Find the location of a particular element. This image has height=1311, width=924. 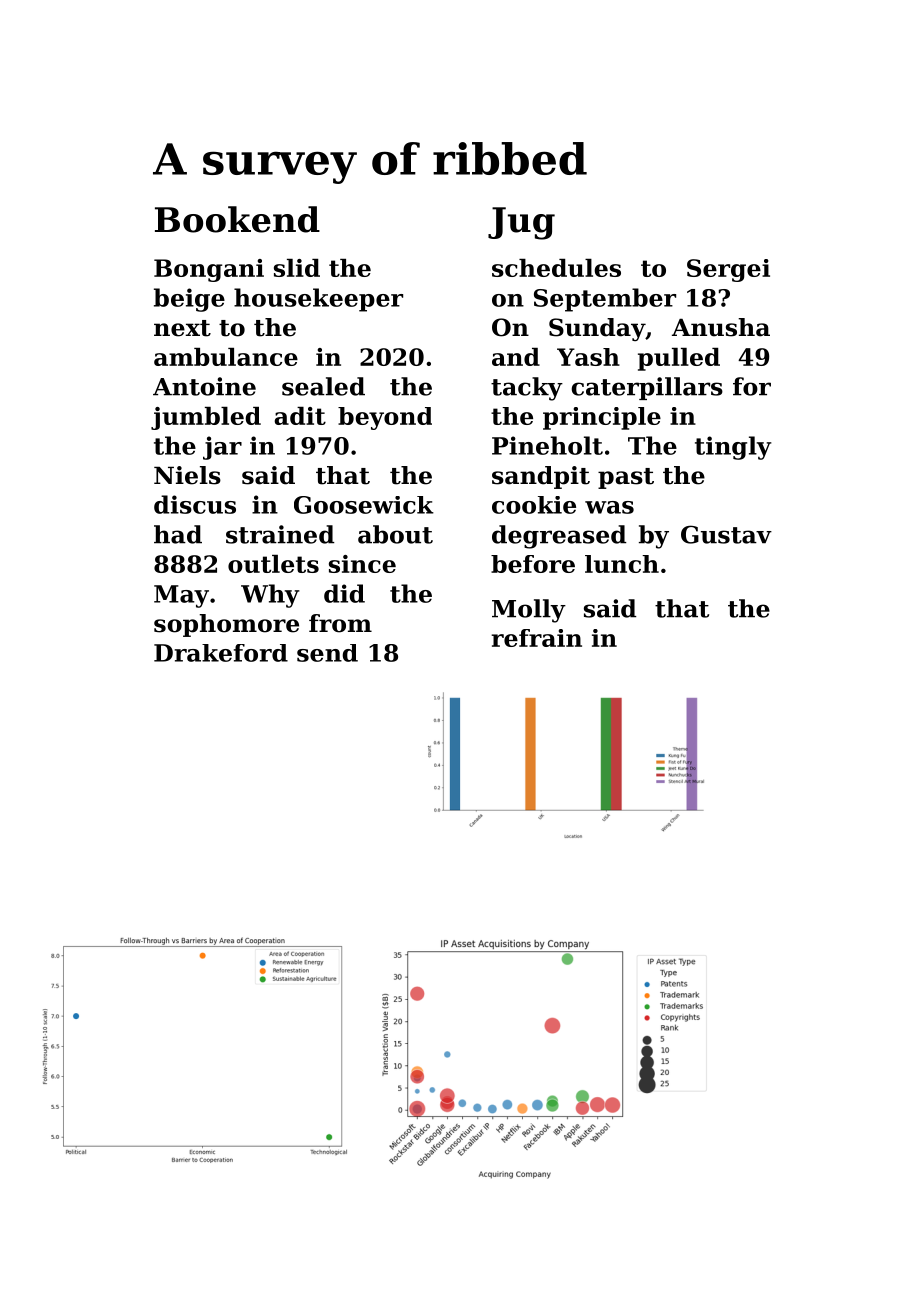

send is located at coordinates (327, 653).
